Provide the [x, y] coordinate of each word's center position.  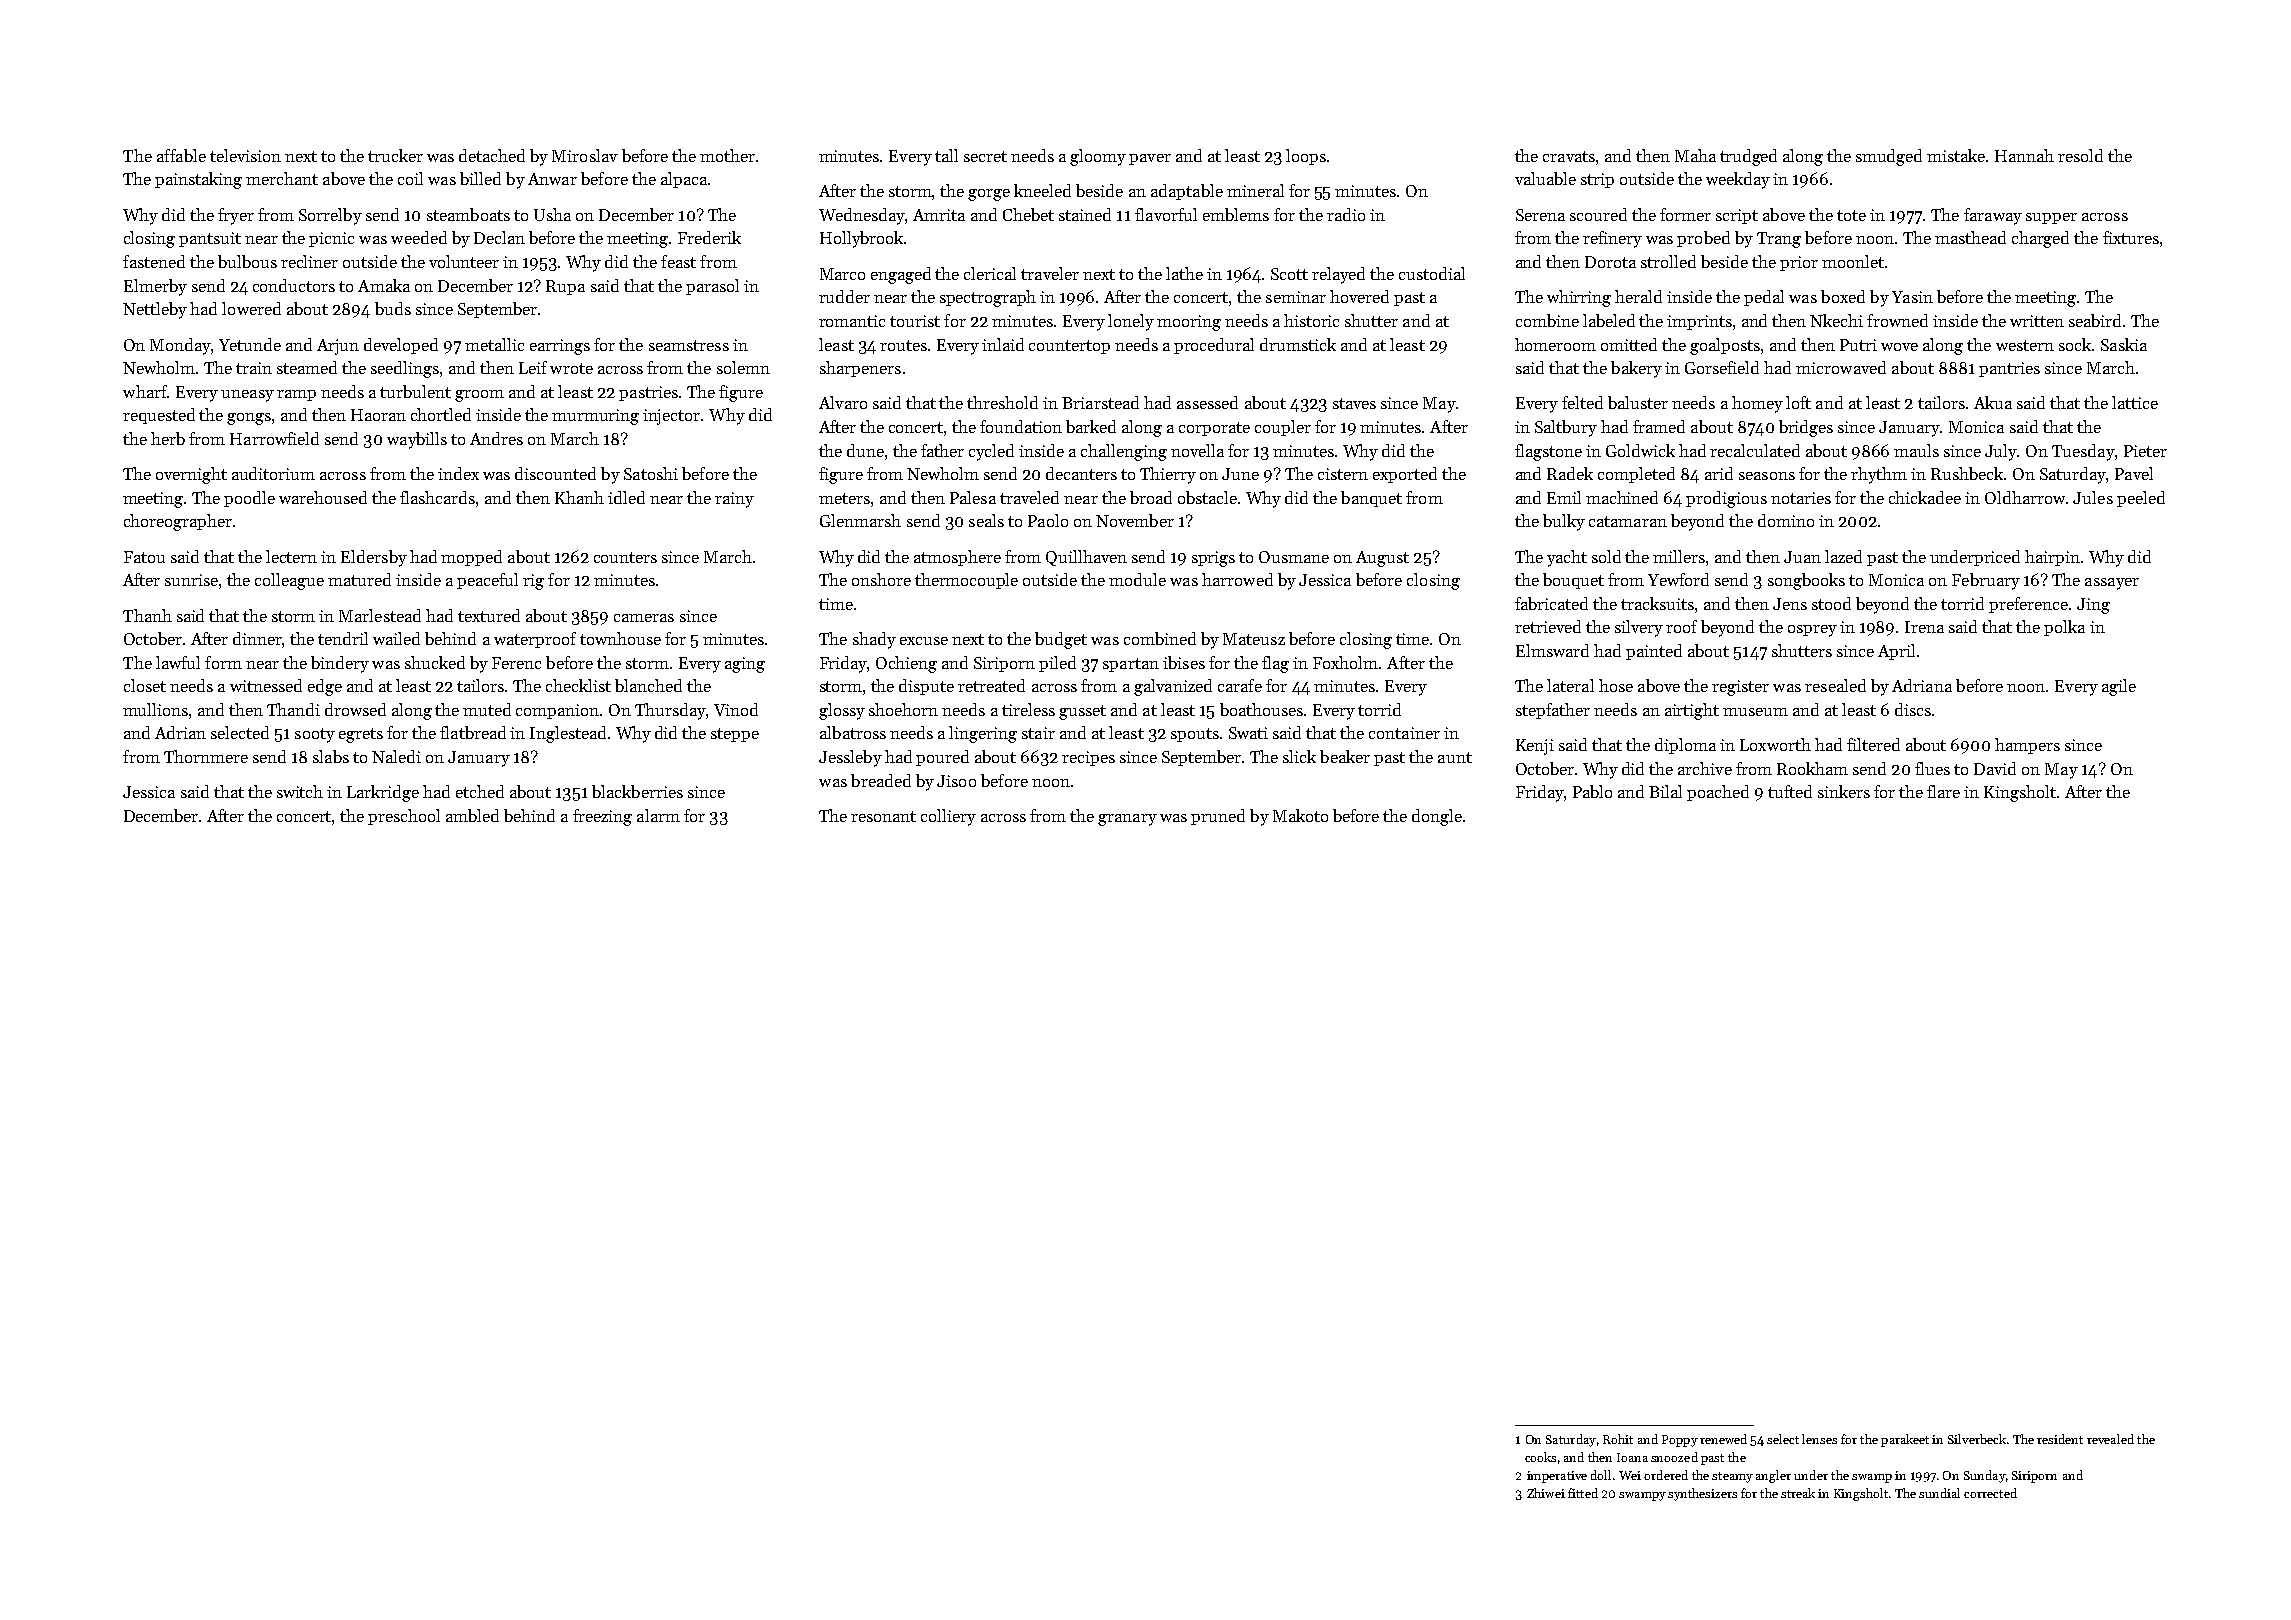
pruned [1218, 817]
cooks [1540, 1457]
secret [985, 156]
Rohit [1618, 1439]
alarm [658, 815]
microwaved [1841, 367]
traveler [1050, 273]
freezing [602, 817]
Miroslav [585, 155]
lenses [1819, 1439]
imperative [1557, 1477]
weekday [1738, 180]
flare [1943, 791]
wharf [145, 391]
